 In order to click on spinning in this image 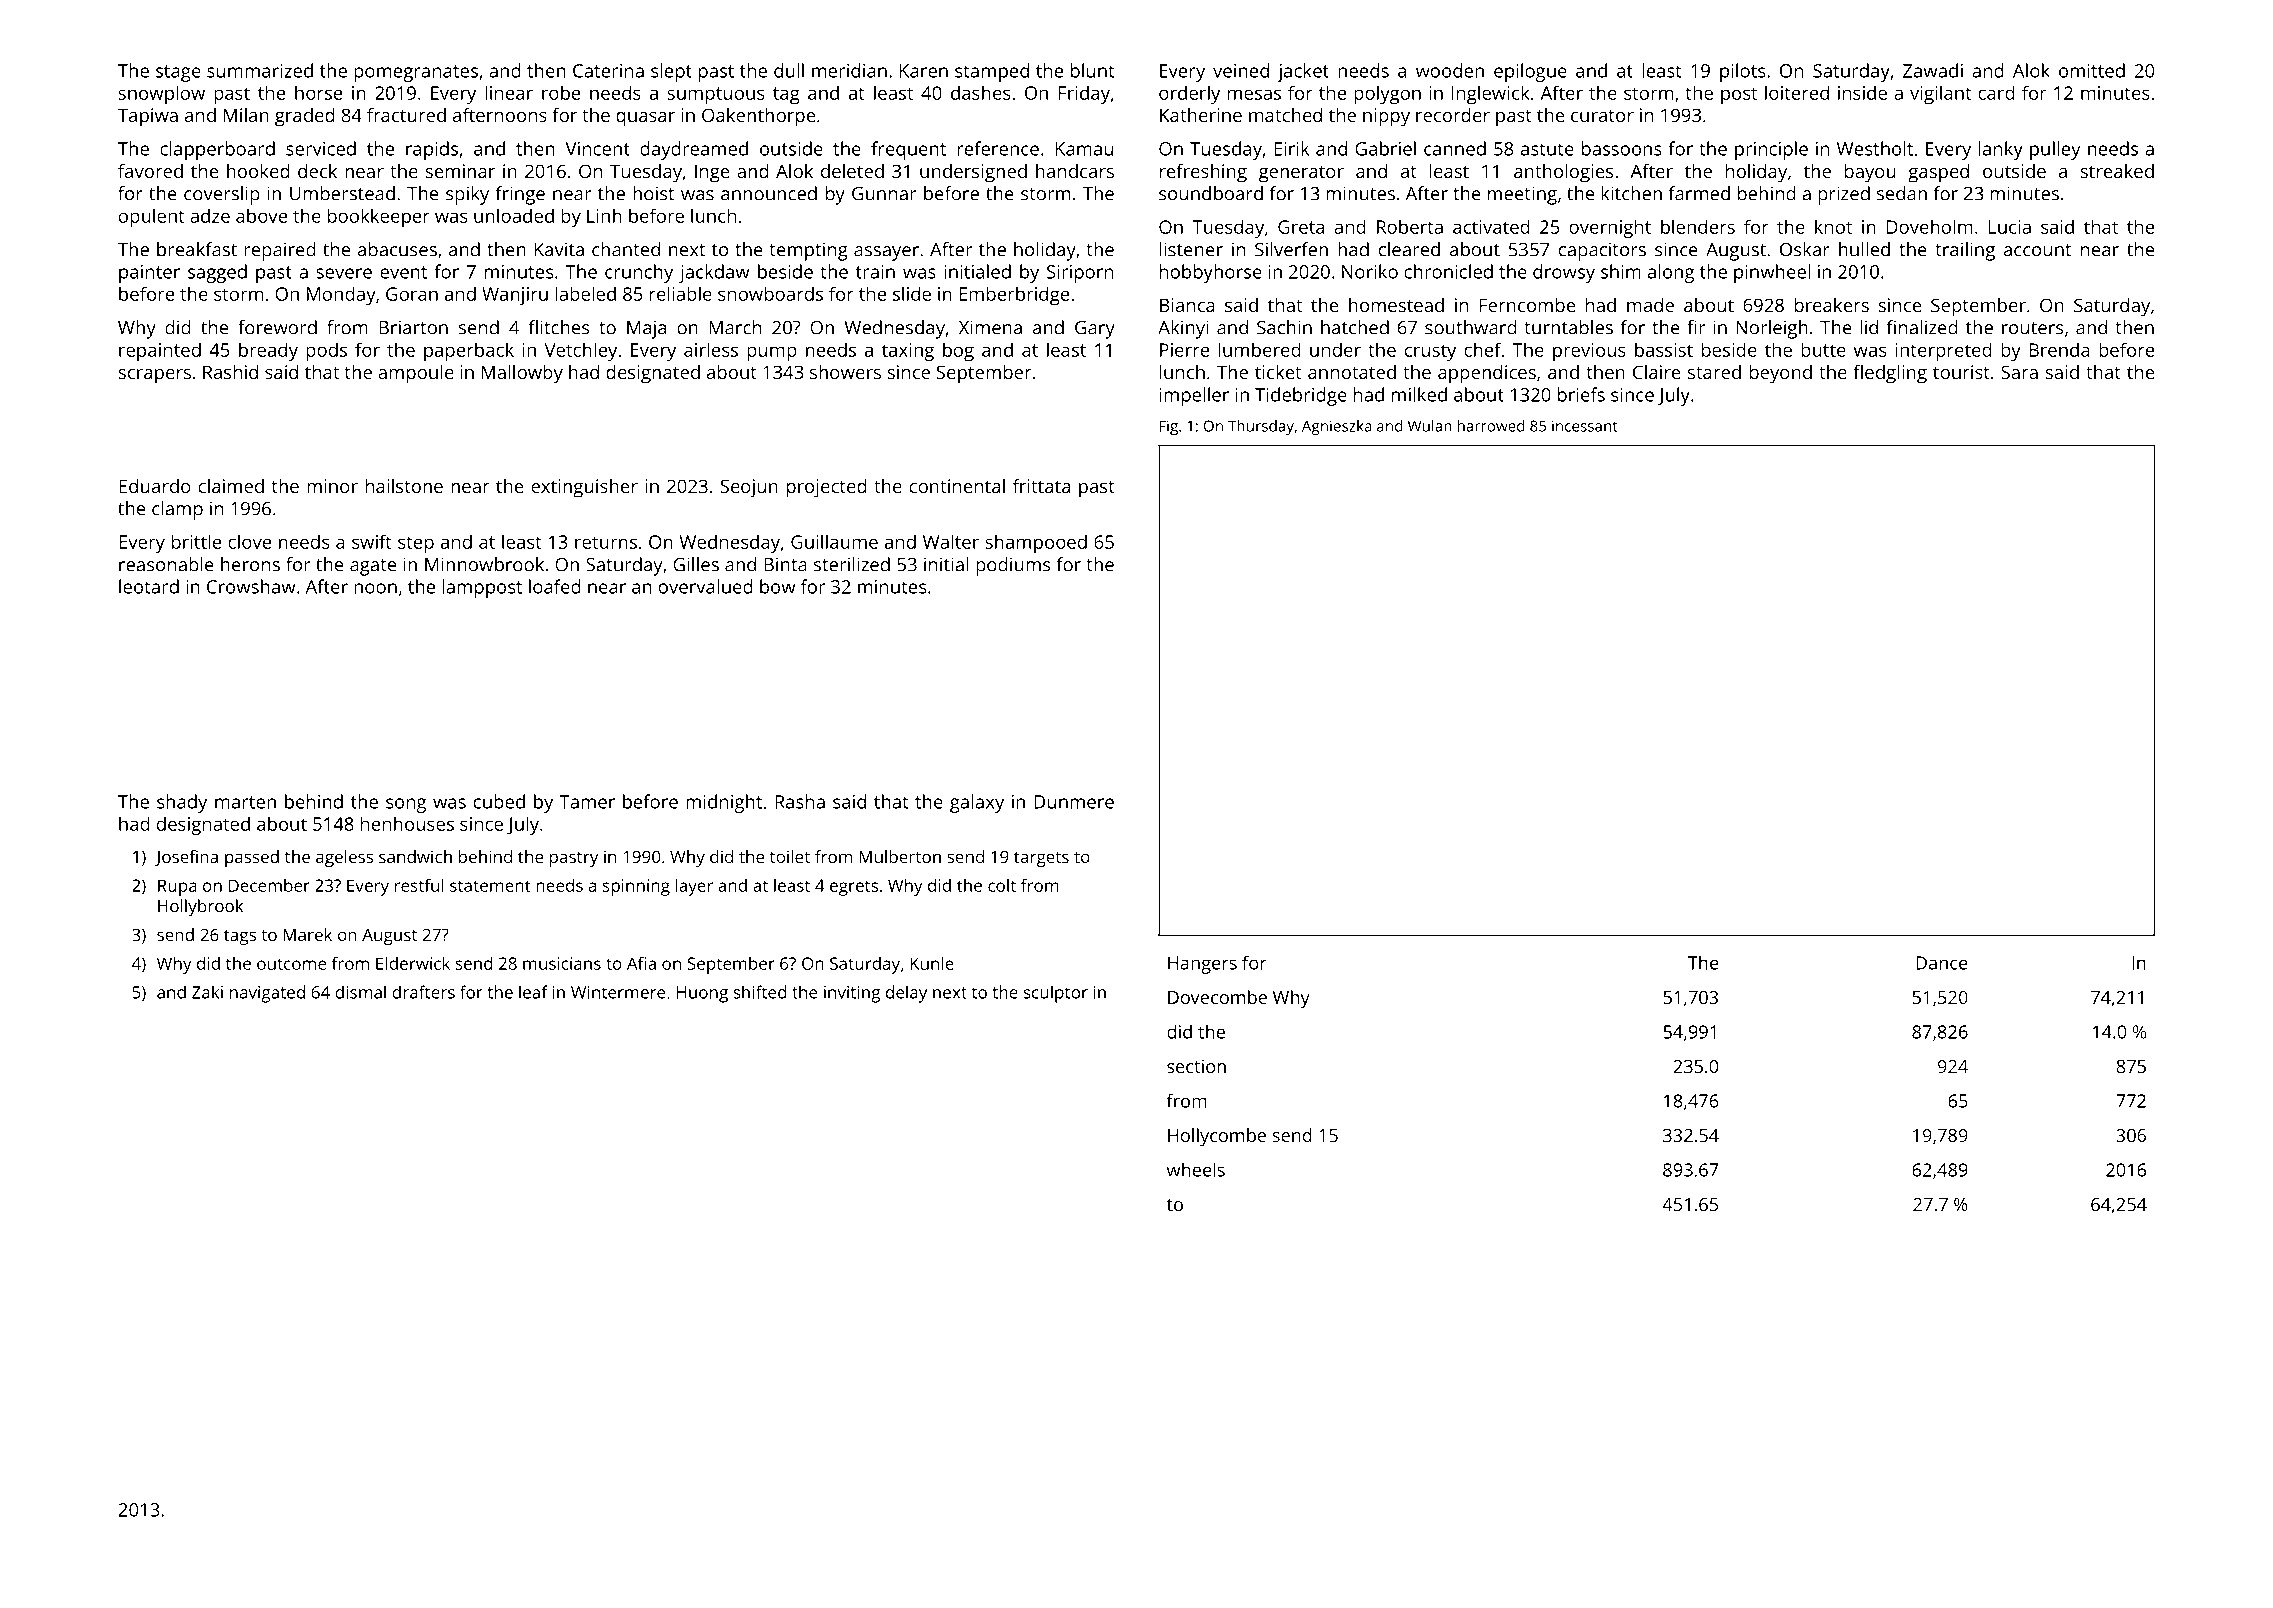, I will do `click(636, 887)`.
